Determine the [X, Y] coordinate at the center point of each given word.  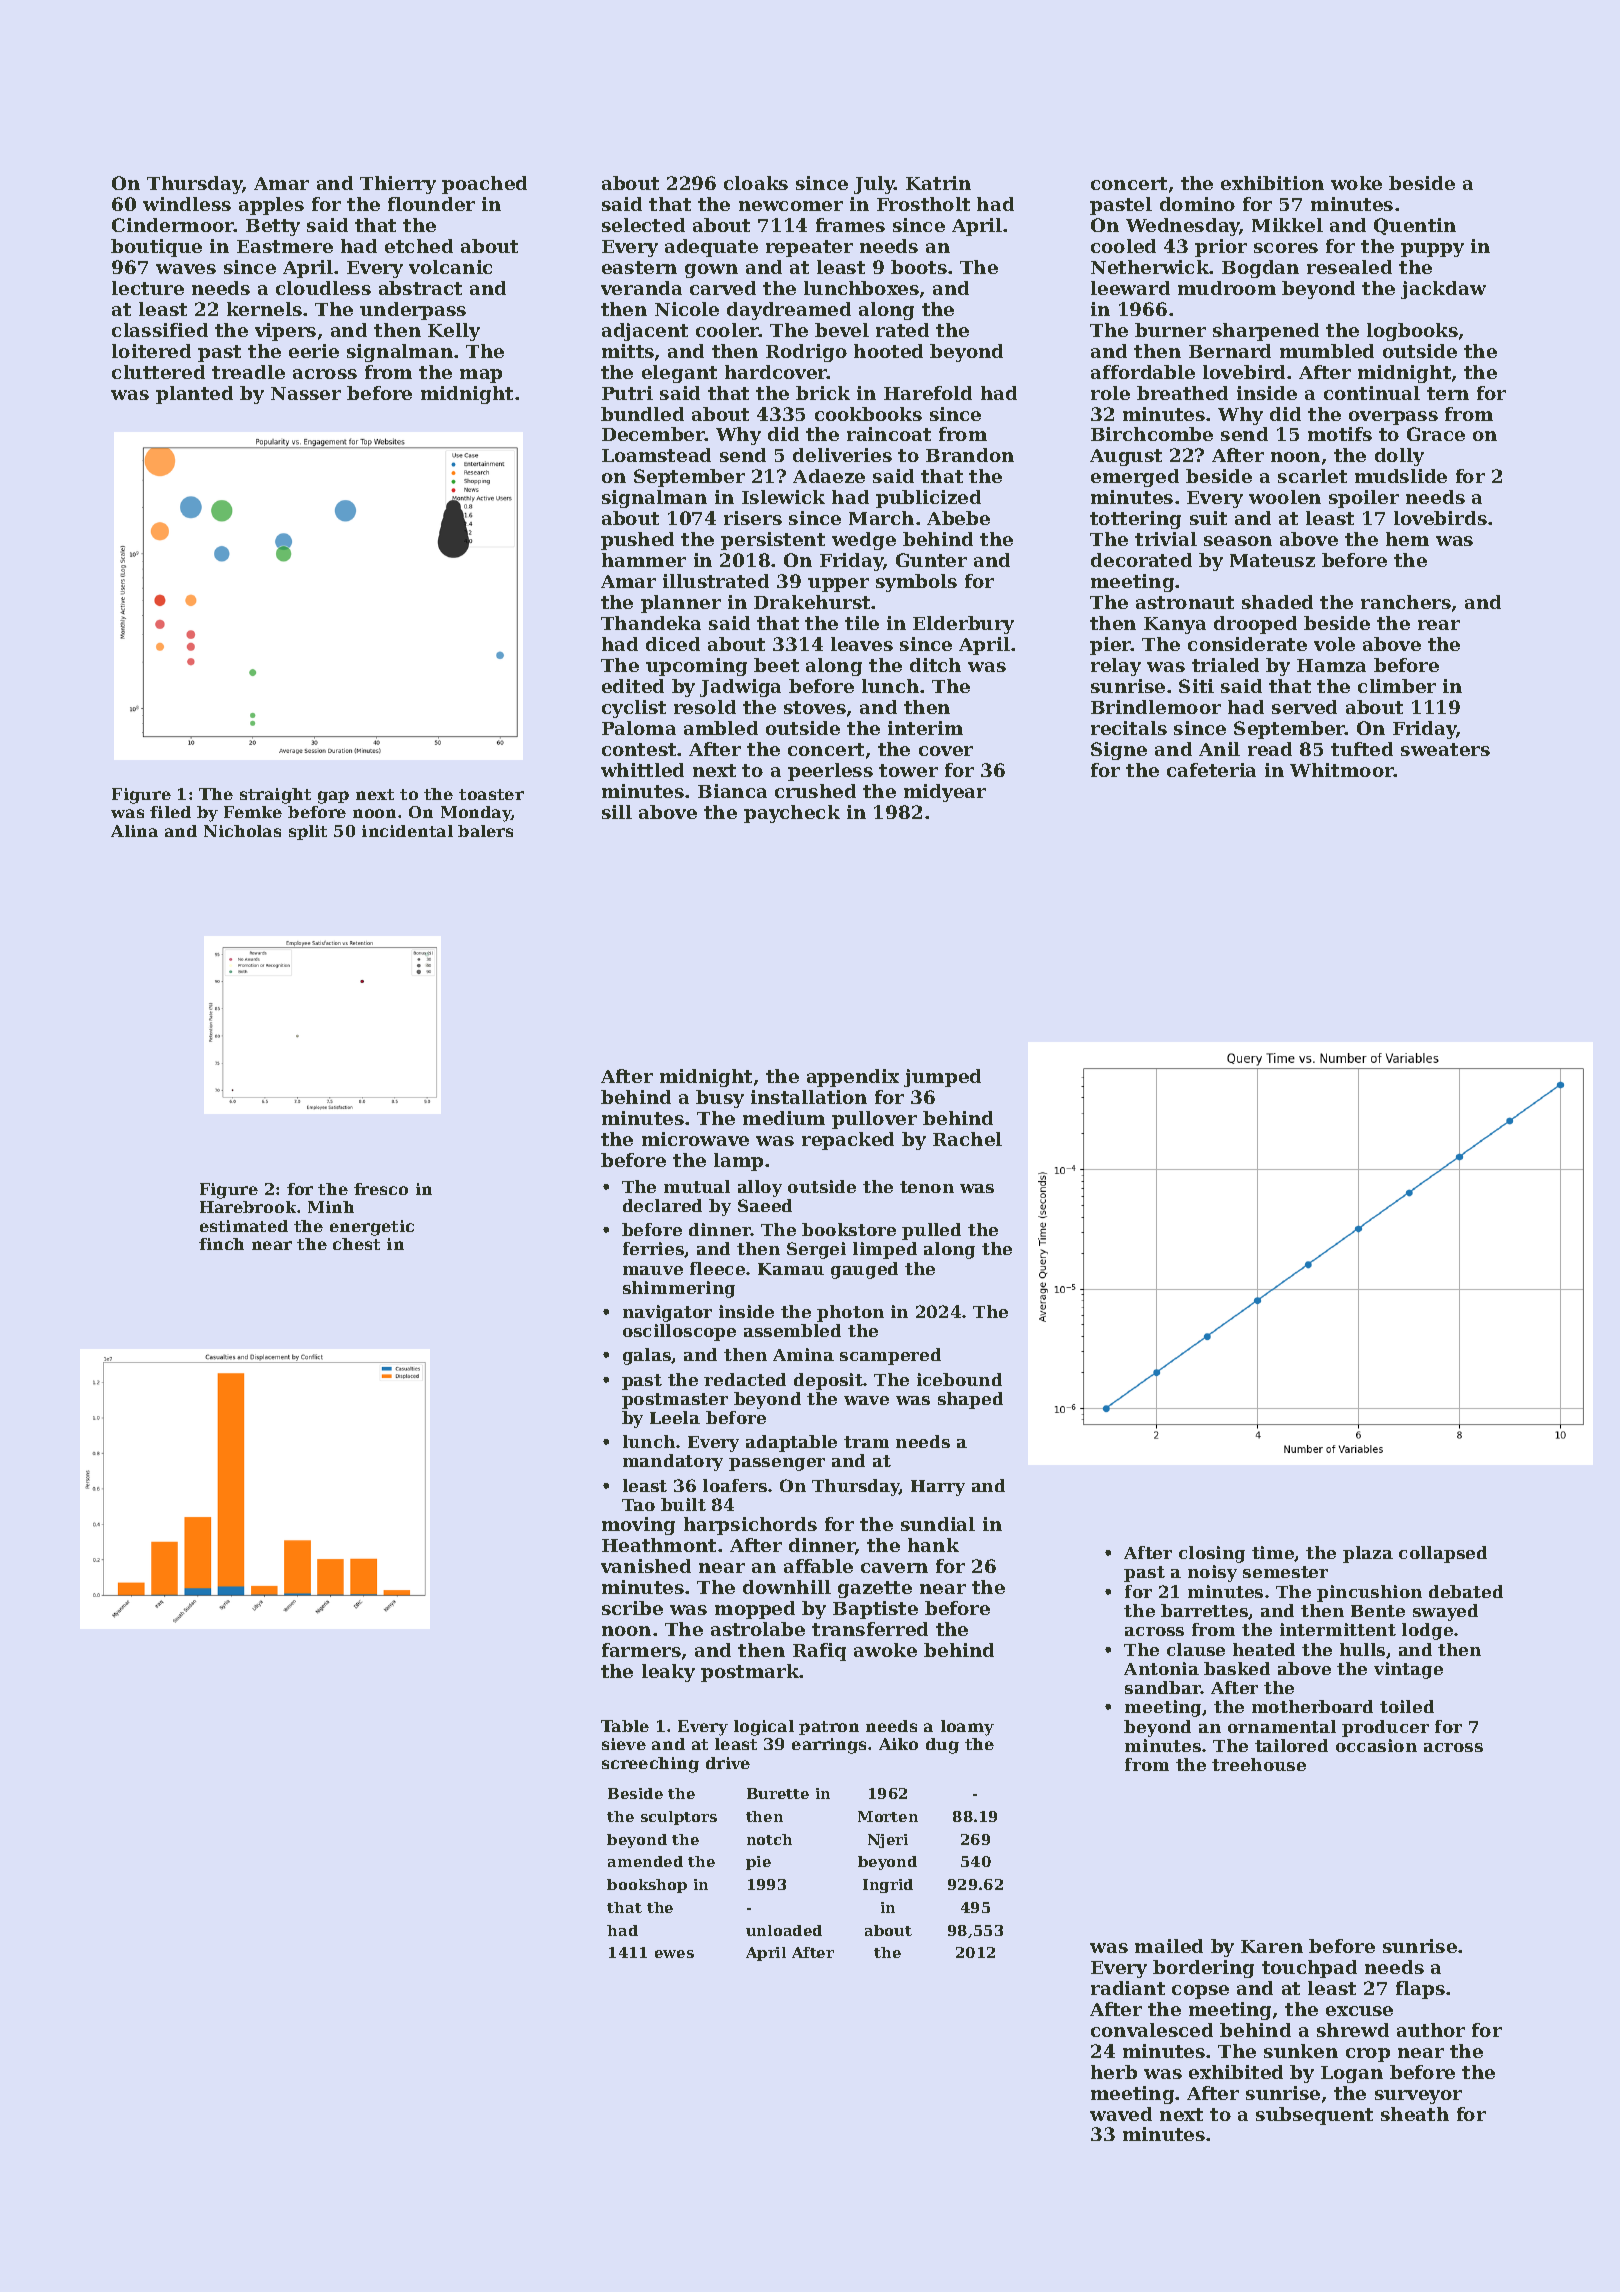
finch [221, 1244]
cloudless [323, 288]
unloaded [784, 1930]
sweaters [1445, 749]
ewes [674, 1954]
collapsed [1443, 1554]
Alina [134, 831]
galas [647, 1356]
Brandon [970, 455]
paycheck [792, 814]
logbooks [1412, 332]
